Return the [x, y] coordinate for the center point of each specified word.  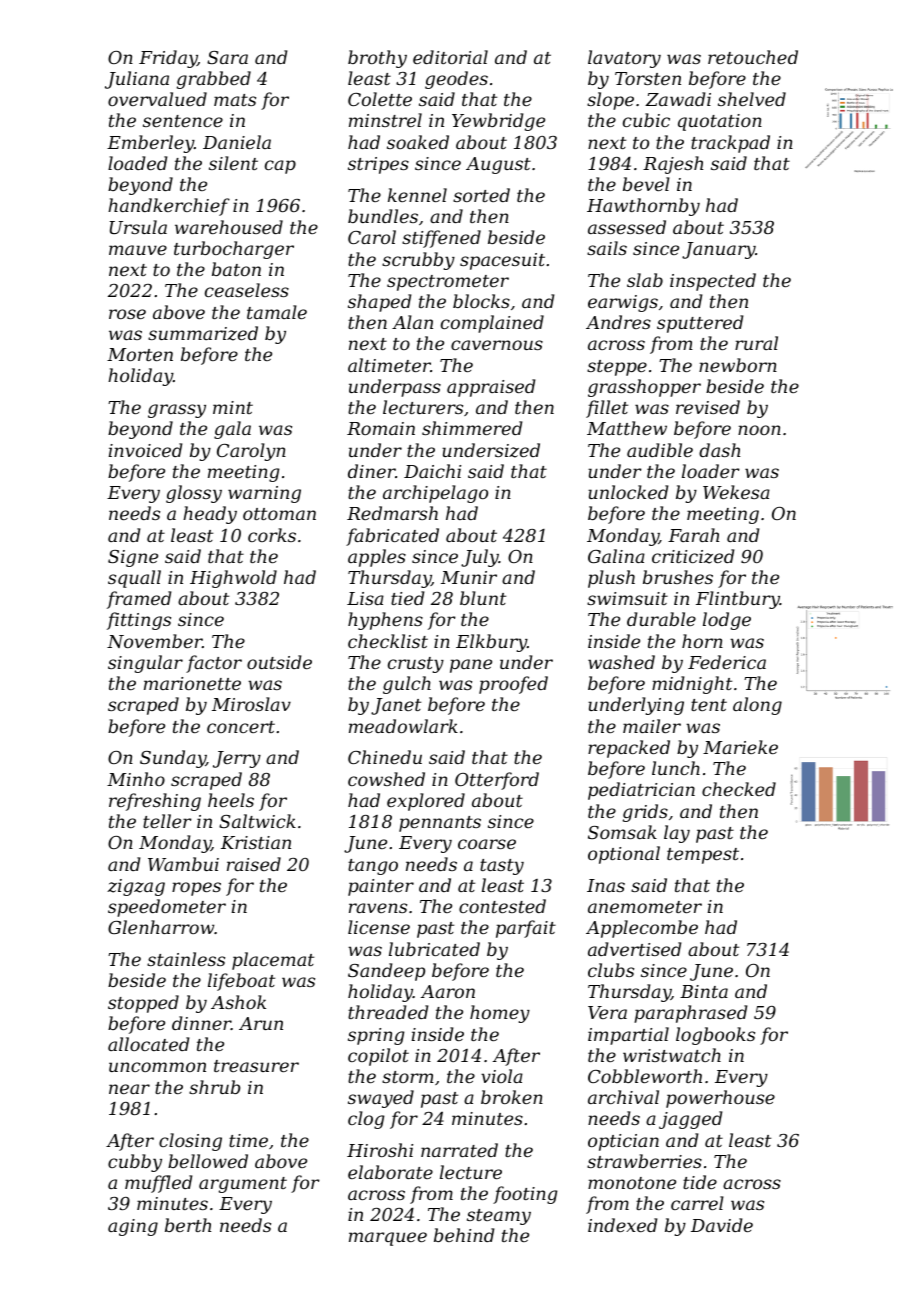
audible [660, 450]
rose [127, 314]
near [129, 1089]
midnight [692, 685]
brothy [377, 59]
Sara [227, 57]
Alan [412, 322]
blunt [483, 598]
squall [134, 579]
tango [373, 867]
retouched [753, 57]
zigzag [136, 887]
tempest [703, 856]
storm [408, 1077]
